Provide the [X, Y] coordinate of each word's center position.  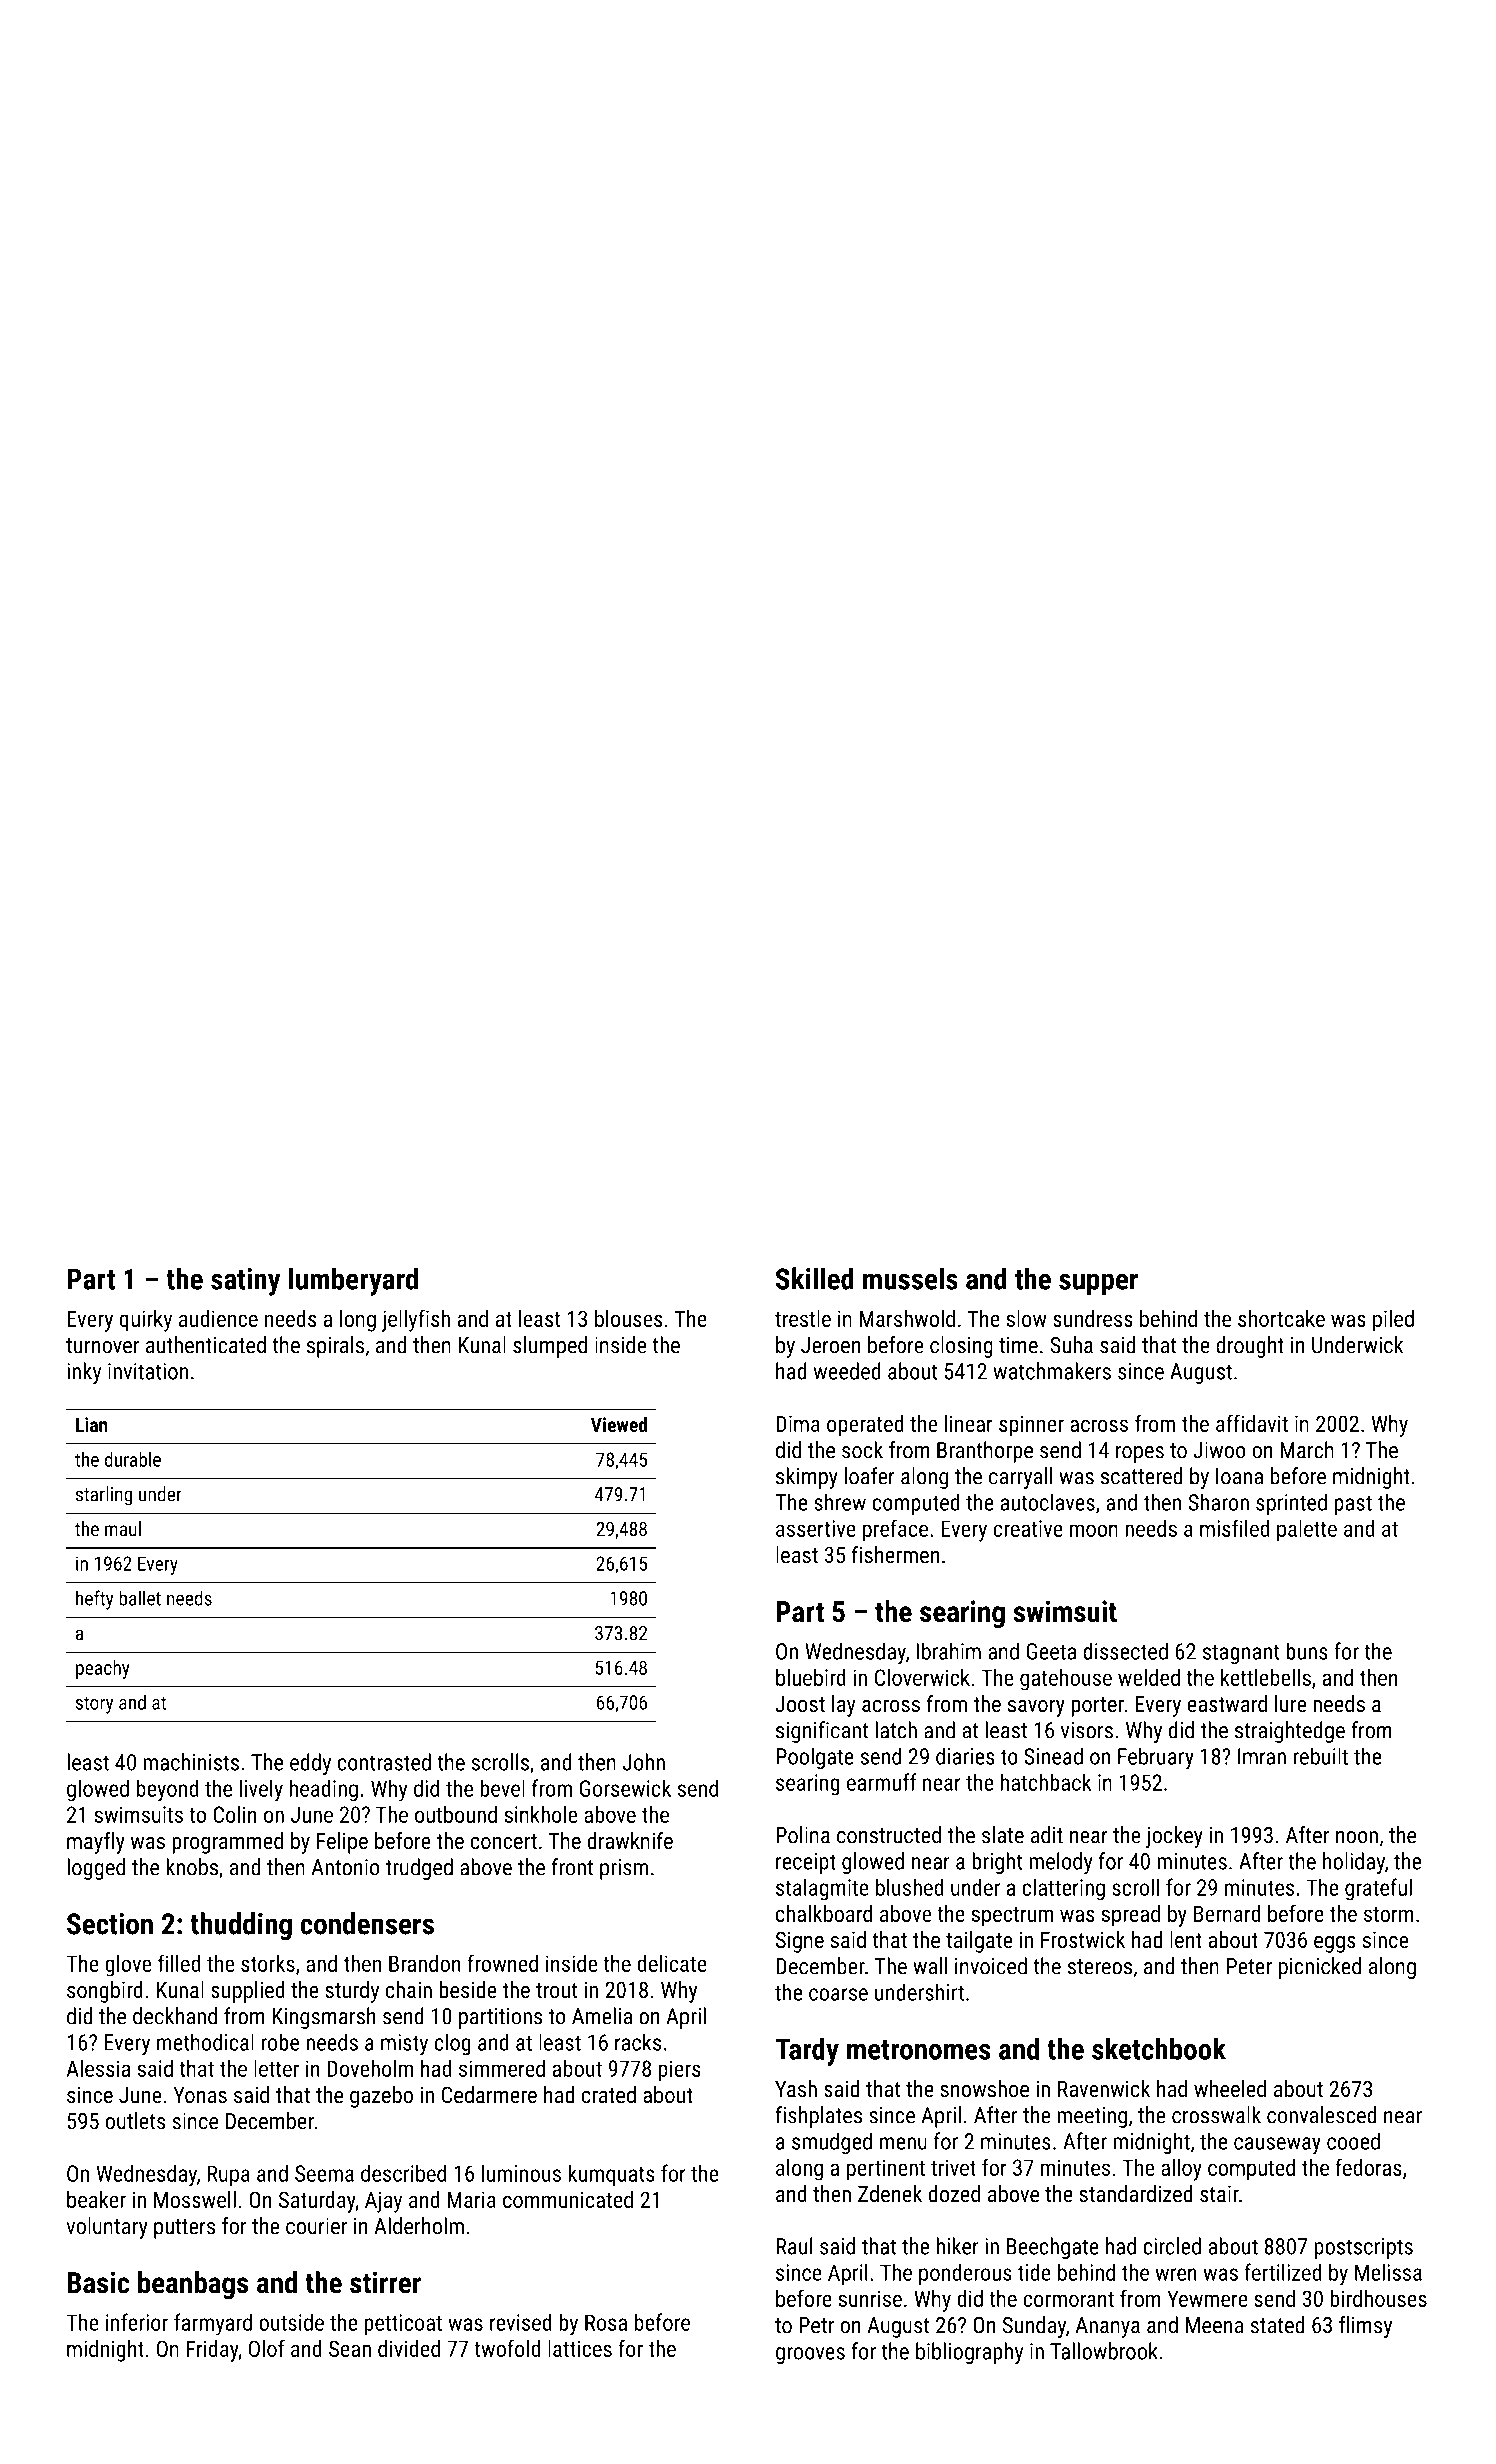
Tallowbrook [1104, 2351]
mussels [910, 1278]
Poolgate [815, 1758]
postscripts [1364, 2248]
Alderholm [419, 2226]
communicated [568, 2199]
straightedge [1290, 1732]
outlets [135, 2121]
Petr [816, 2325]
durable [133, 1459]
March [1307, 1450]
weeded [847, 1371]
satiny [246, 1282]
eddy [310, 1764]
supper [1098, 1284]
